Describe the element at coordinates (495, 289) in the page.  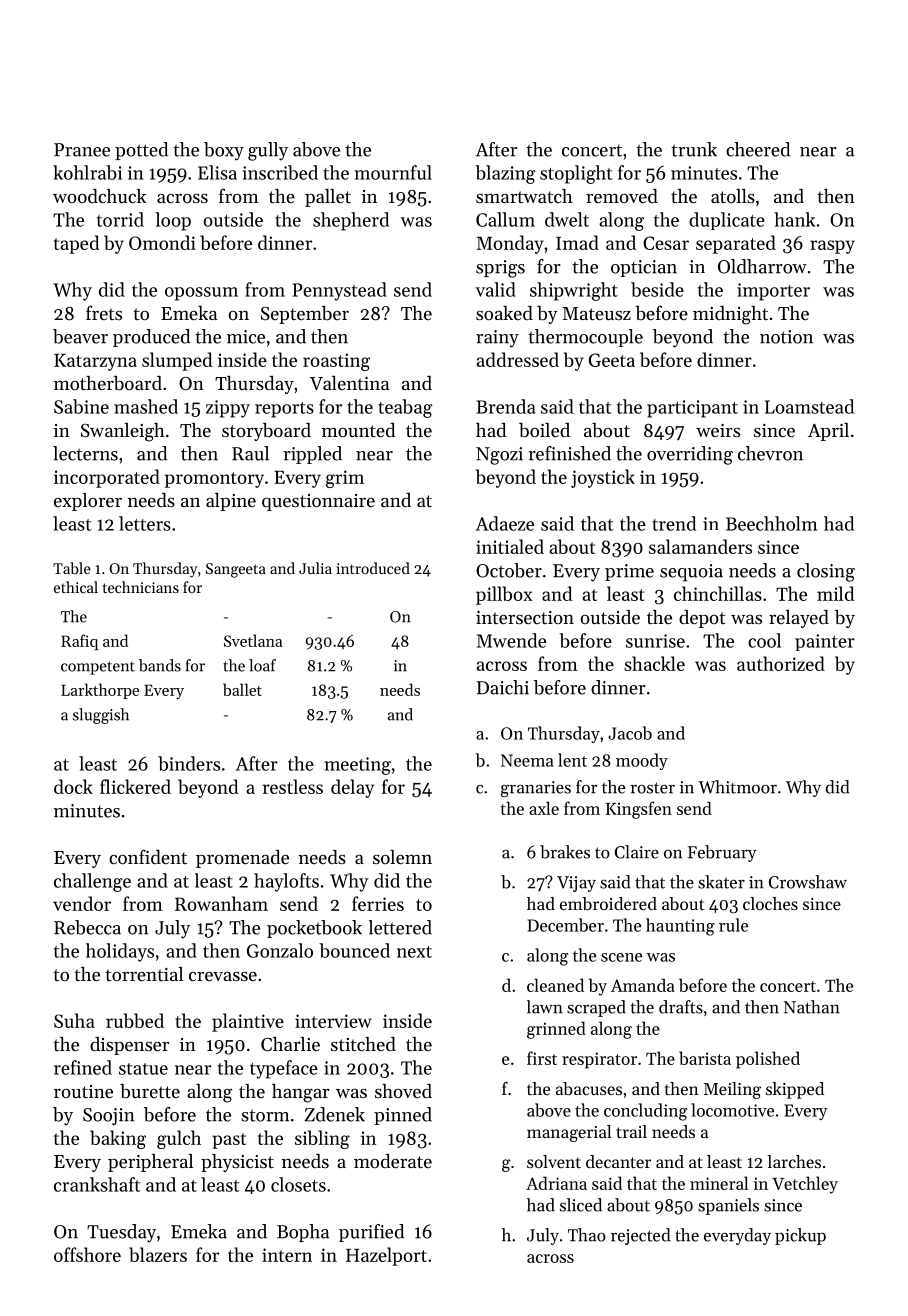
I see `valid` at that location.
